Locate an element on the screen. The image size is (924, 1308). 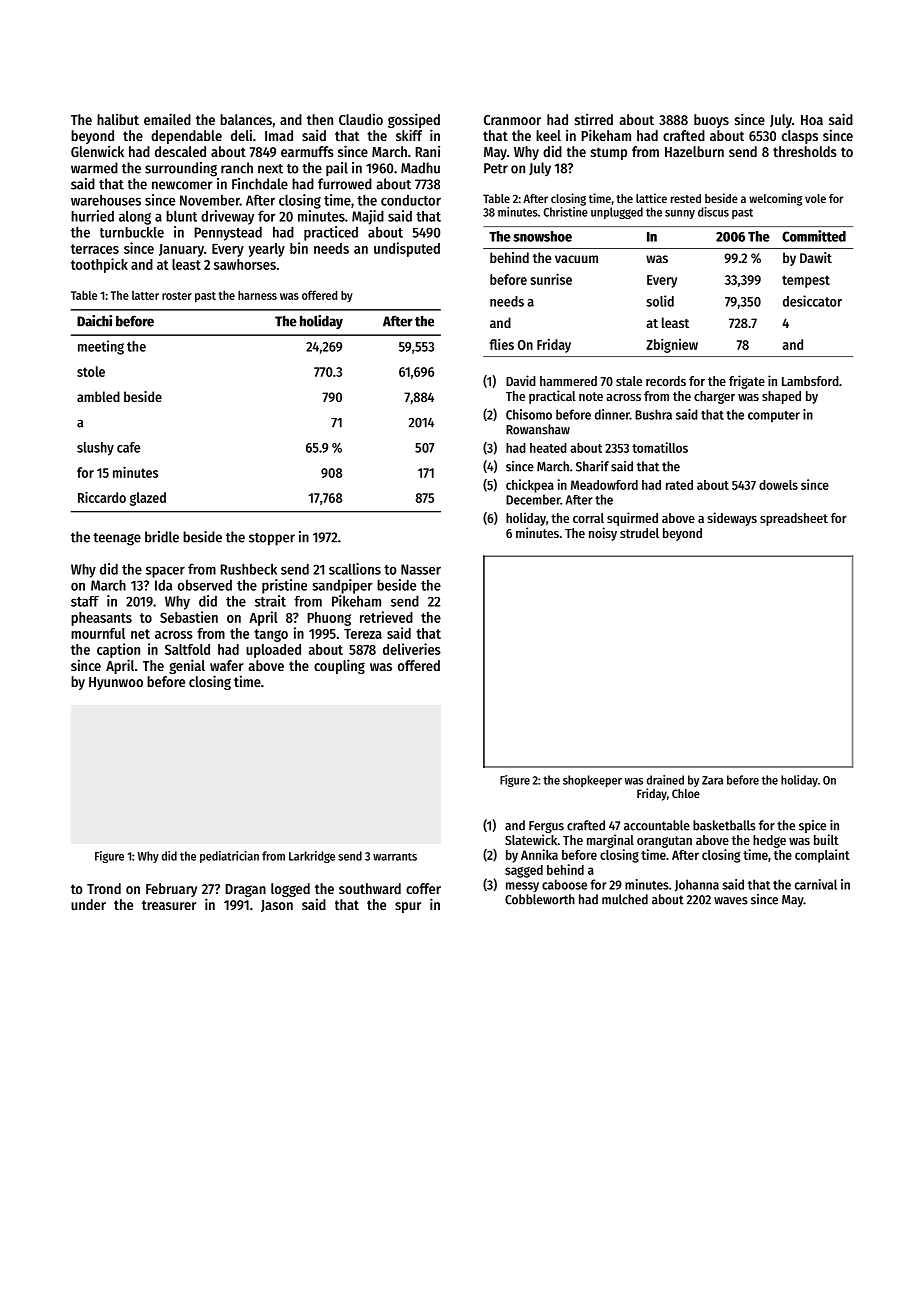
Dawit is located at coordinates (816, 257).
